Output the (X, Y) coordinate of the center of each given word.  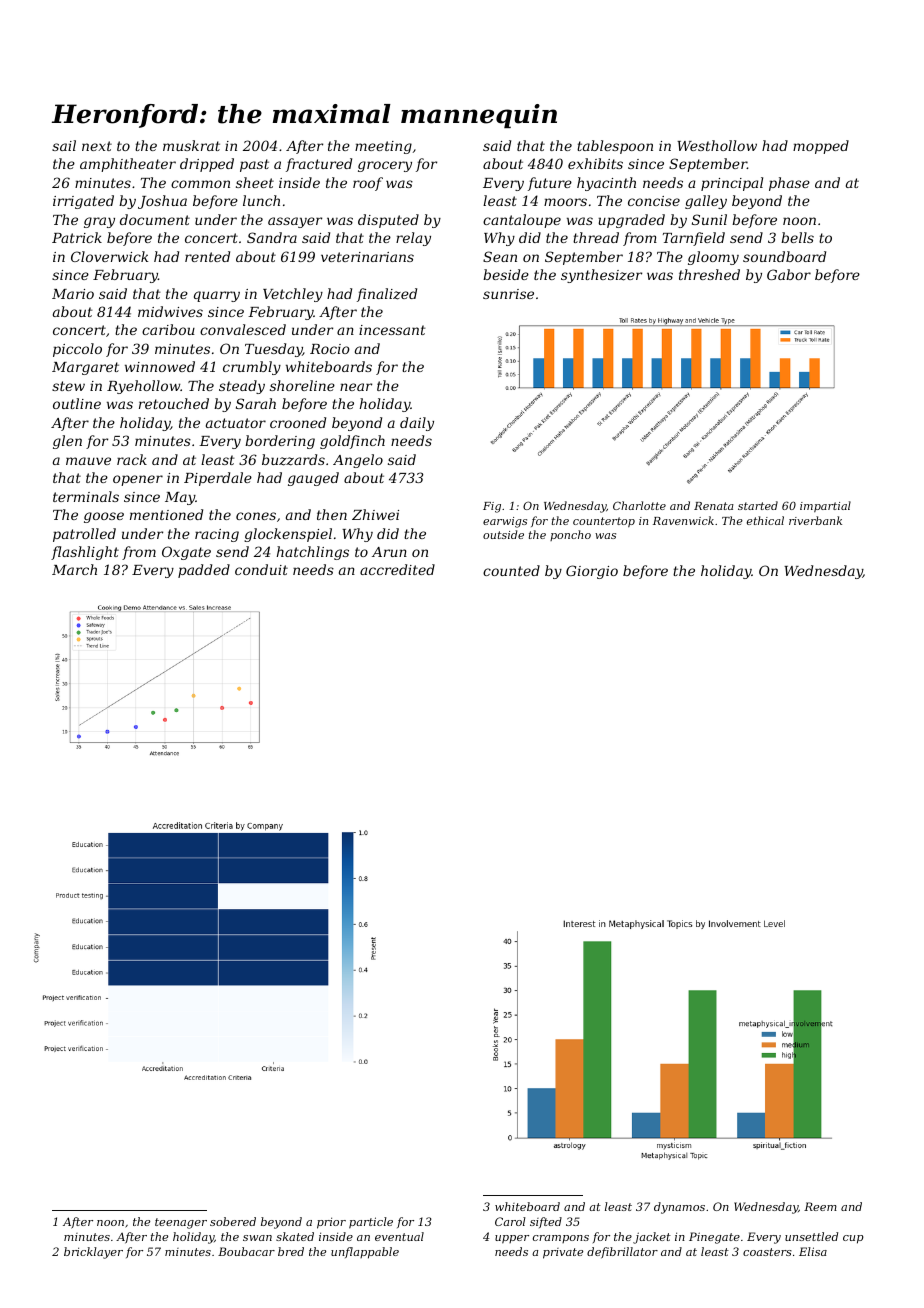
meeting (383, 147)
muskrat (191, 145)
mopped (821, 147)
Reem (820, 1206)
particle (371, 1223)
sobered (233, 1221)
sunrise (508, 294)
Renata (714, 506)
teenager (181, 1223)
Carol (510, 1221)
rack (132, 459)
